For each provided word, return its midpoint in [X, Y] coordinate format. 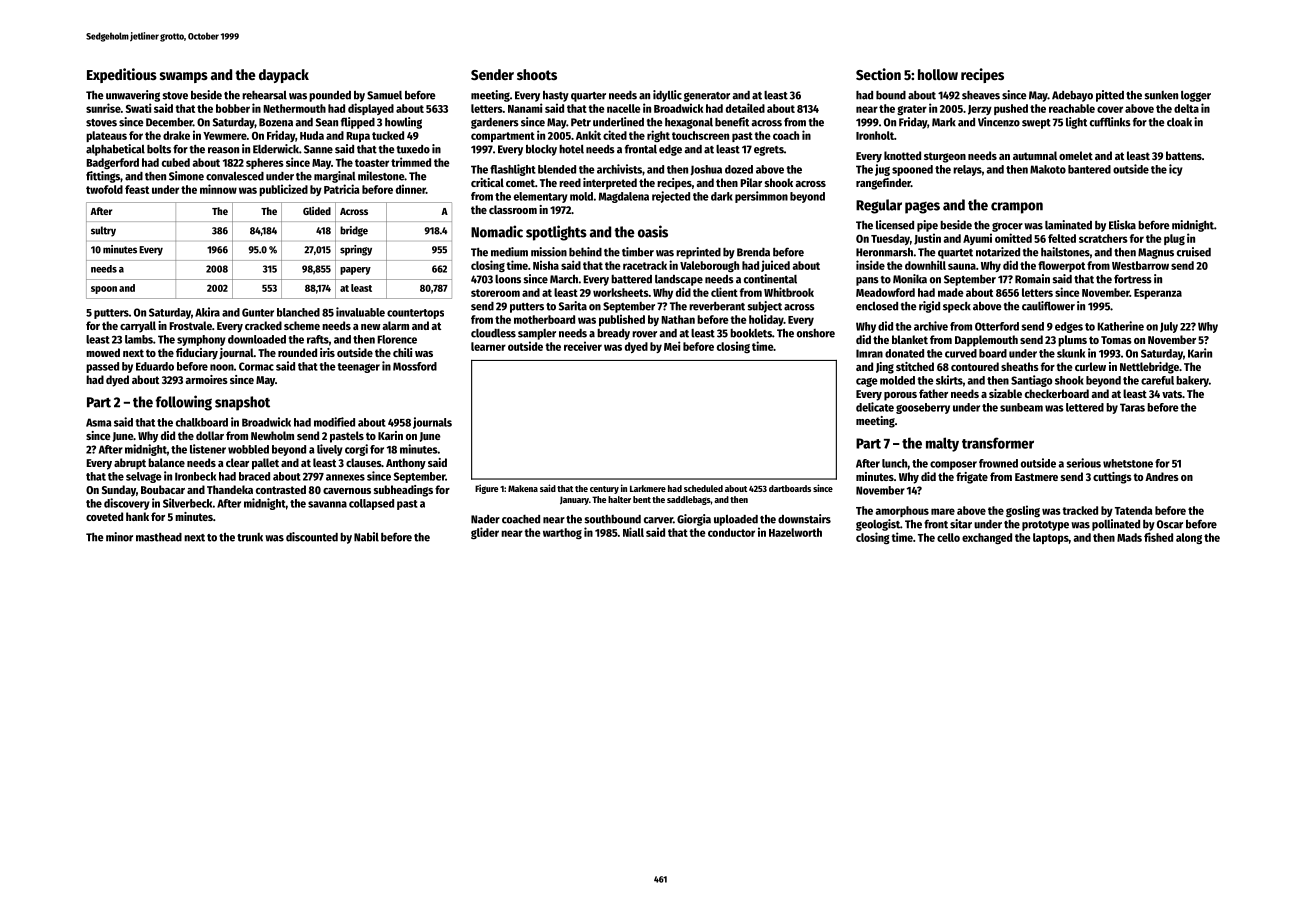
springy [356, 250]
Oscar [1170, 524]
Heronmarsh [884, 252]
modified [334, 422]
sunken [1161, 95]
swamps [184, 77]
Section [878, 74]
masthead [159, 537]
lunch [895, 463]
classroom [513, 209]
